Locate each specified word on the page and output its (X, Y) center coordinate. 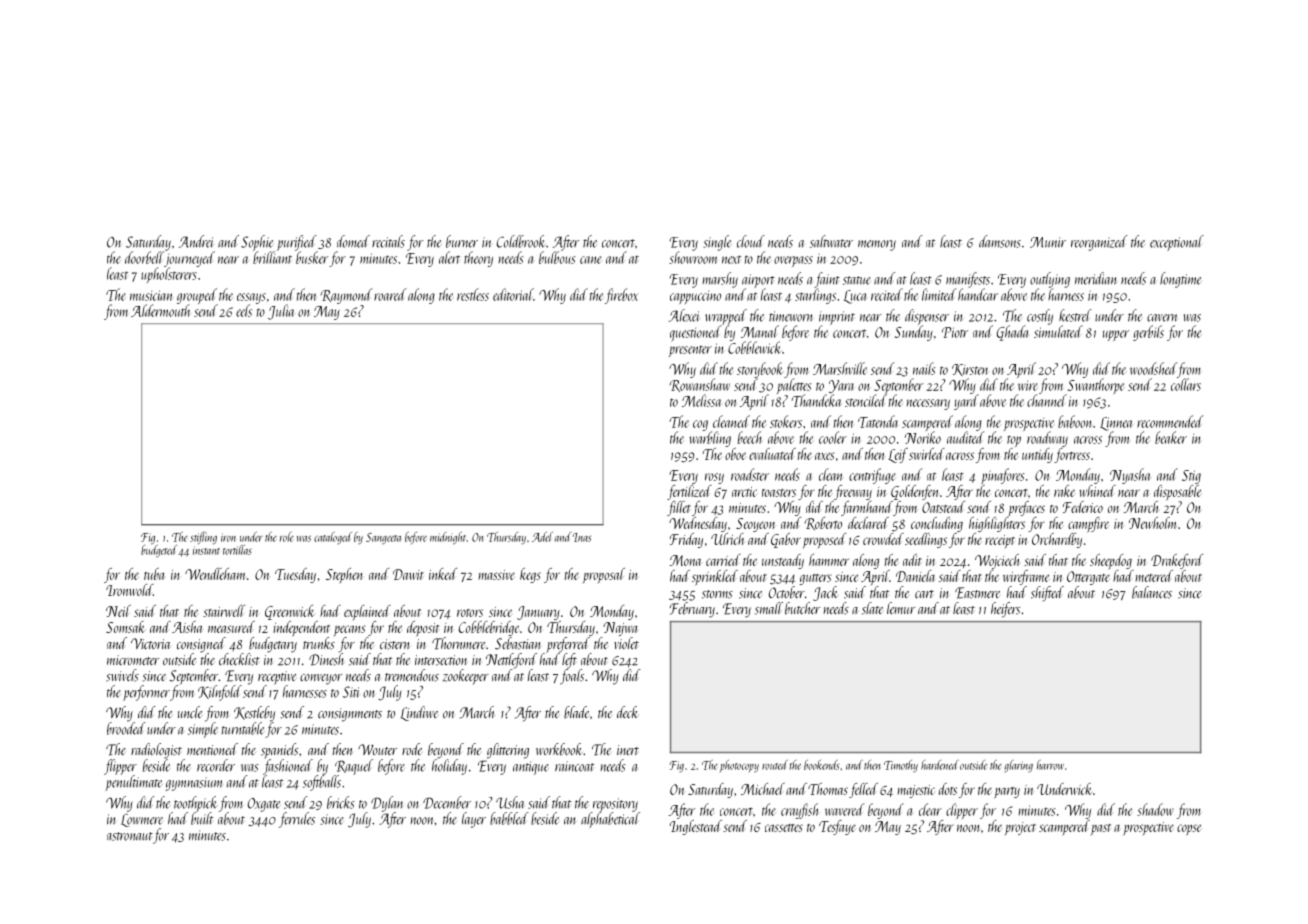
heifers (1005, 610)
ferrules (297, 820)
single (717, 243)
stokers (786, 421)
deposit (423, 628)
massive (497, 575)
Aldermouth (160, 310)
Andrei (196, 241)
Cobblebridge (489, 628)
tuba (154, 574)
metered (1154, 576)
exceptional (1177, 243)
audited (965, 437)
